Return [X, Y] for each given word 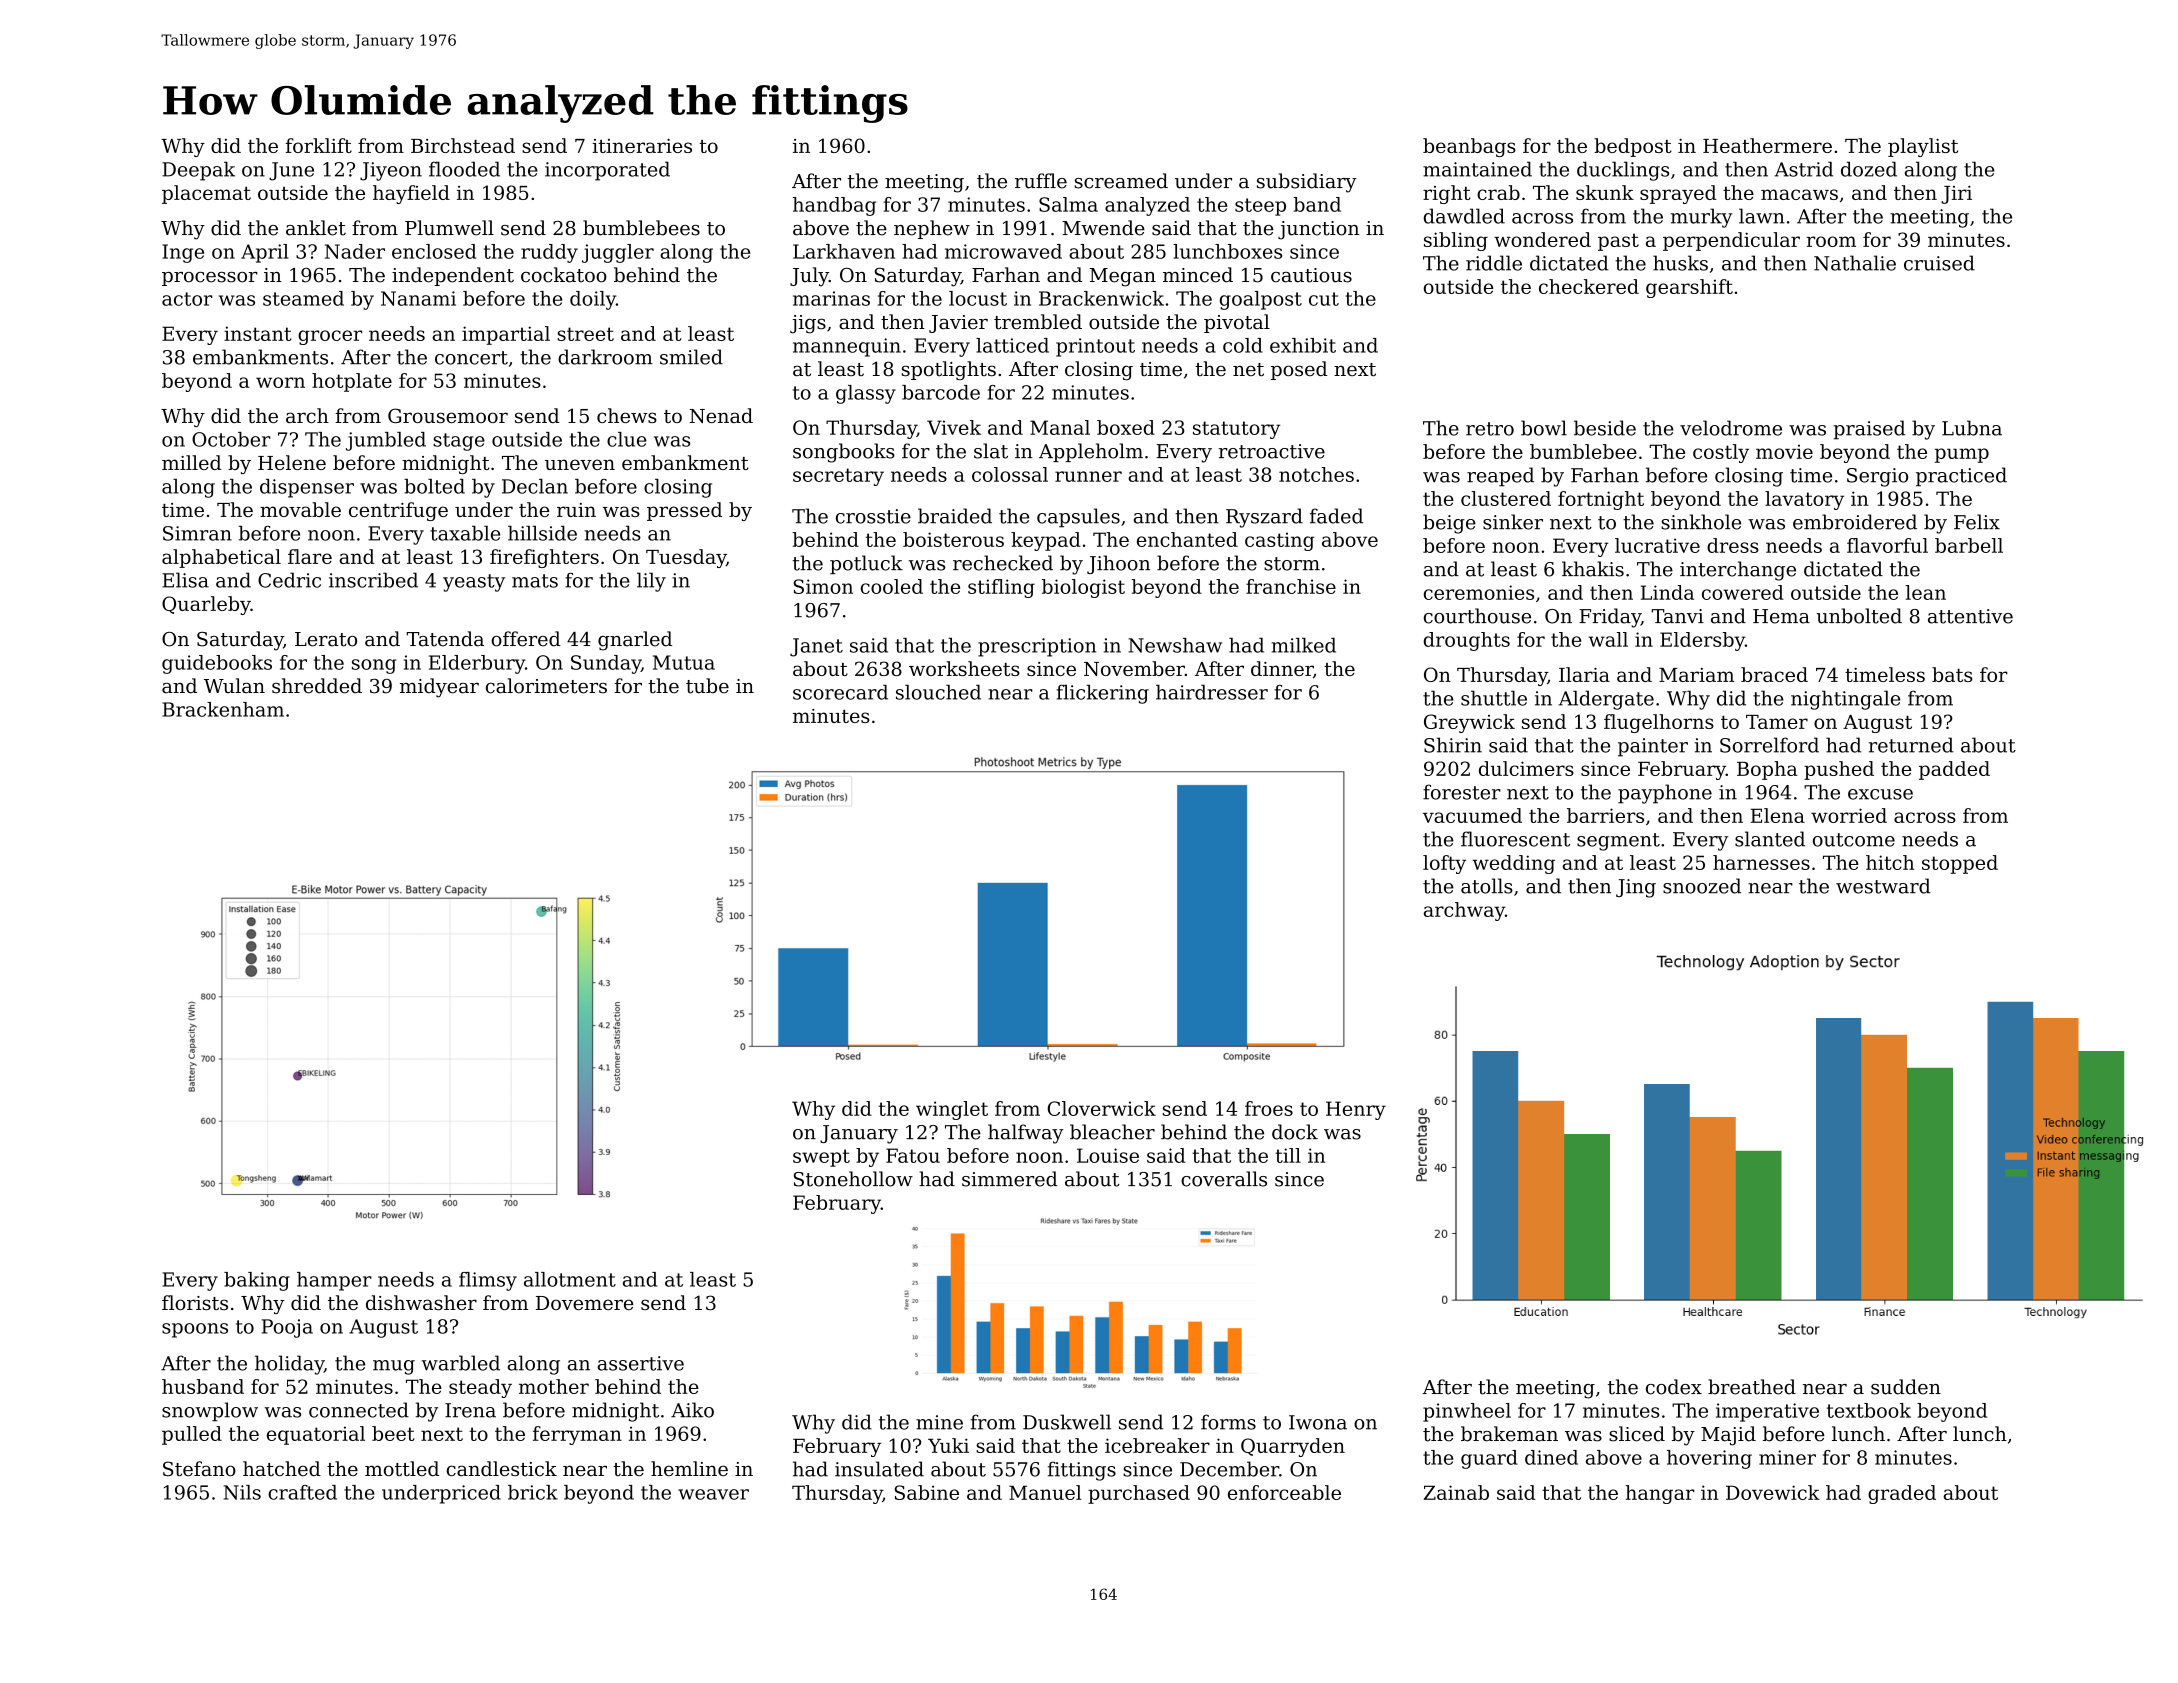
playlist [1923, 147]
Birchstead [463, 145]
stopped [1960, 864]
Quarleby [206, 605]
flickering [1103, 694]
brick [533, 1492]
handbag [834, 206]
